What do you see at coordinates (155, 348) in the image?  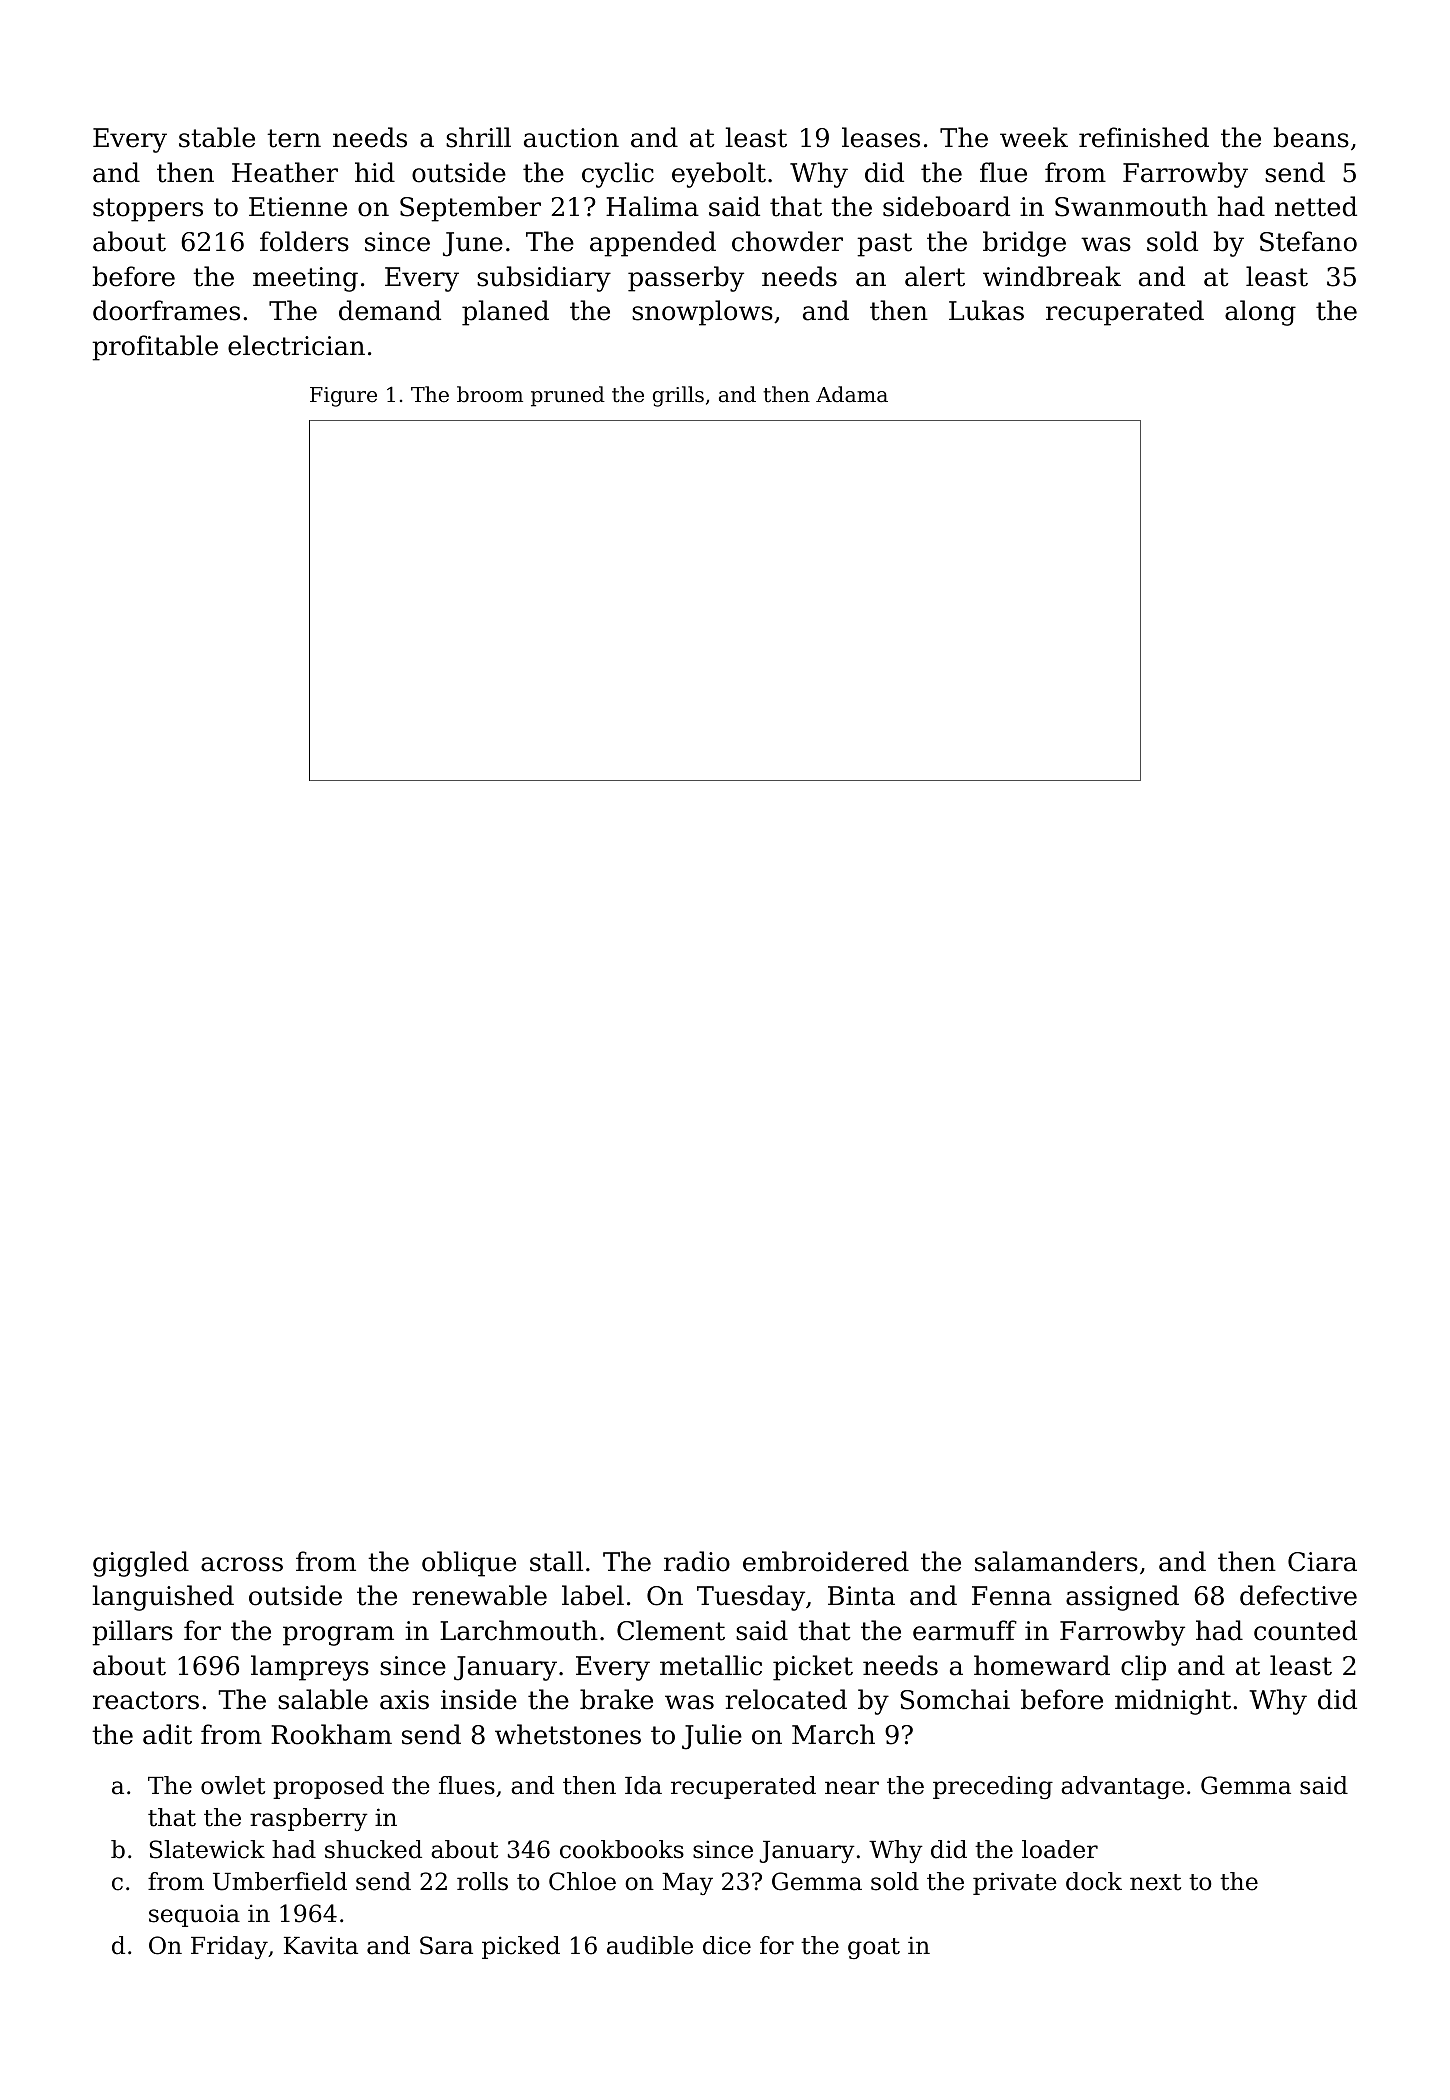 I see `profitable` at bounding box center [155, 348].
